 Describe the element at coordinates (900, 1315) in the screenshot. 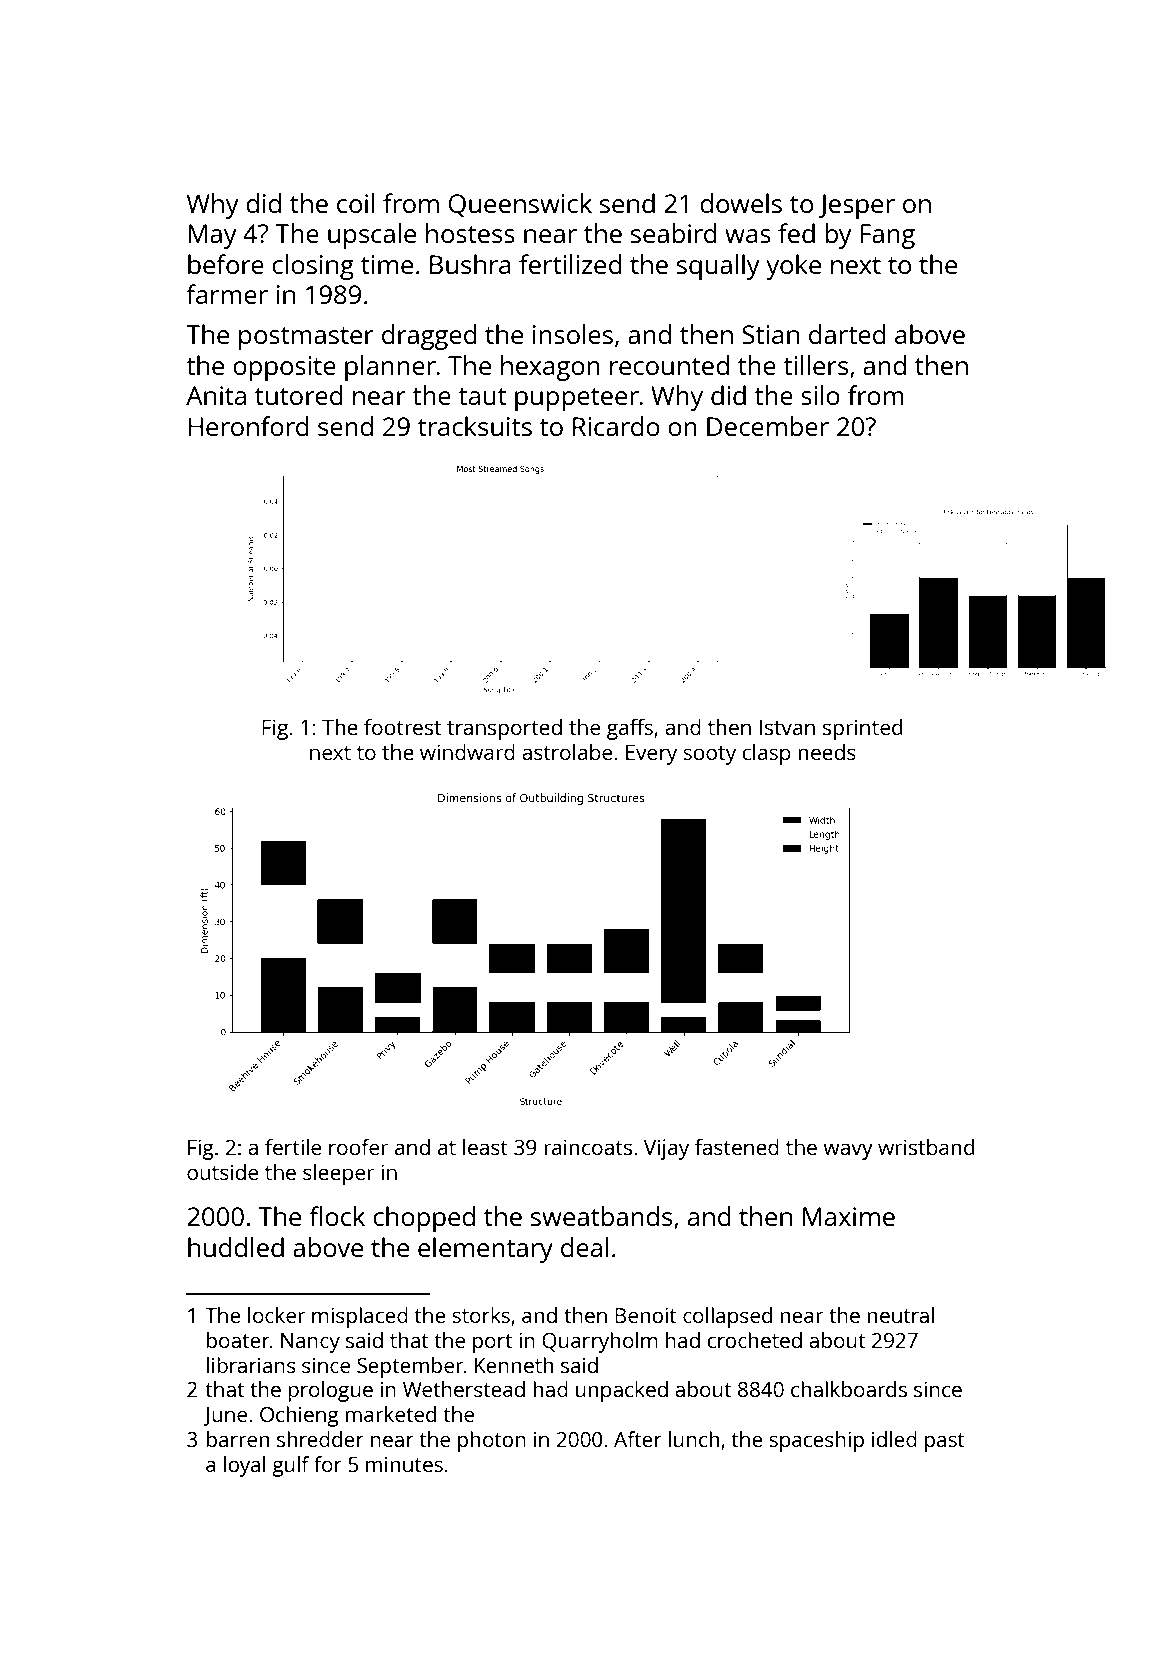

I see `neutral` at that location.
